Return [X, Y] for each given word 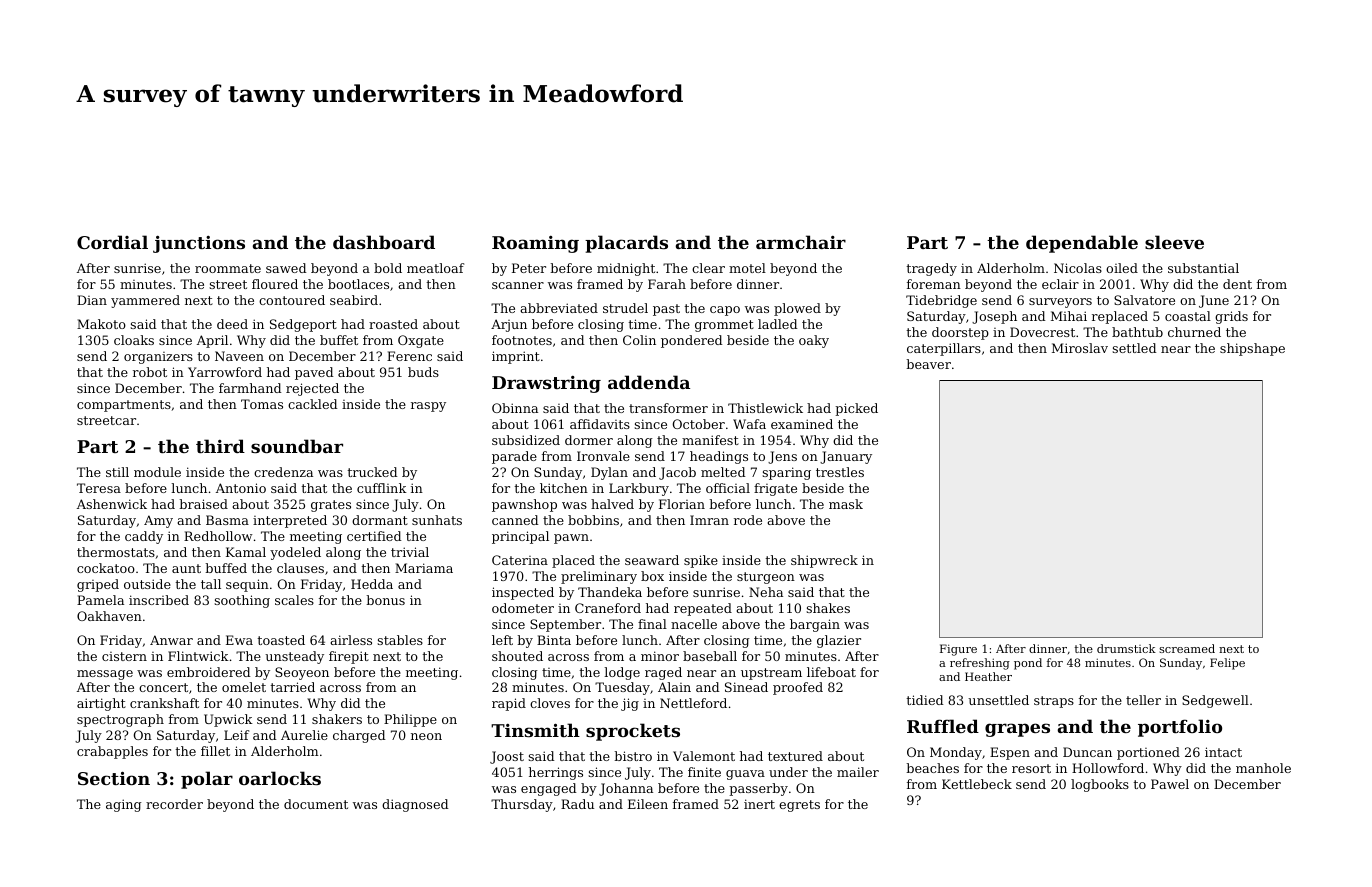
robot [150, 372]
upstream [771, 674]
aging [124, 805]
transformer [668, 408]
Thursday [522, 805]
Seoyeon [302, 673]
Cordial [112, 242]
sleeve [1174, 242]
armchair [801, 242]
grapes [1017, 730]
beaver [928, 364]
